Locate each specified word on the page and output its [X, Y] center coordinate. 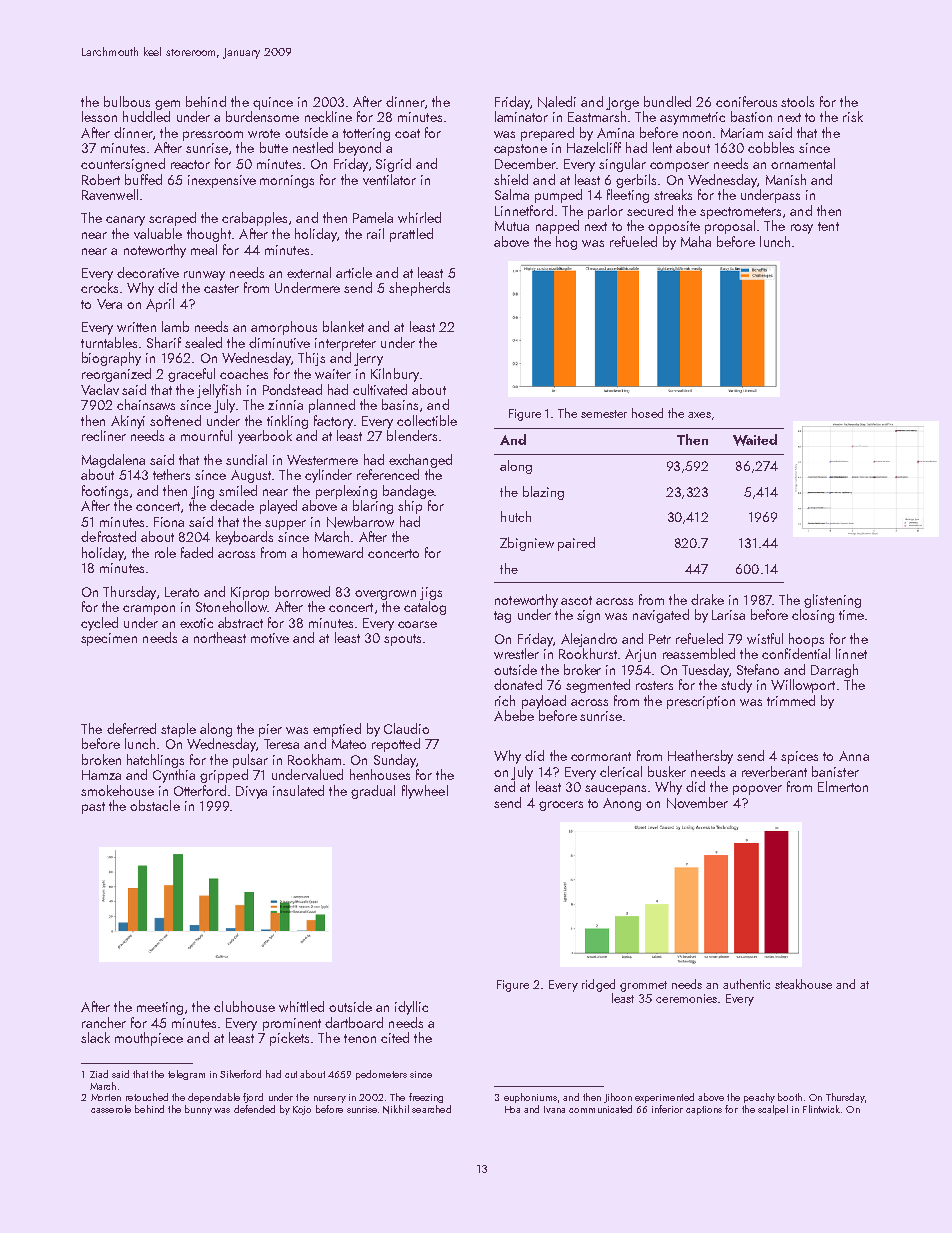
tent [828, 226]
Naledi [557, 102]
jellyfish [219, 391]
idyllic [411, 1008]
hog [566, 243]
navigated [661, 616]
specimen [109, 639]
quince [273, 103]
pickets [289, 1039]
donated [518, 684]
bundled [667, 101]
